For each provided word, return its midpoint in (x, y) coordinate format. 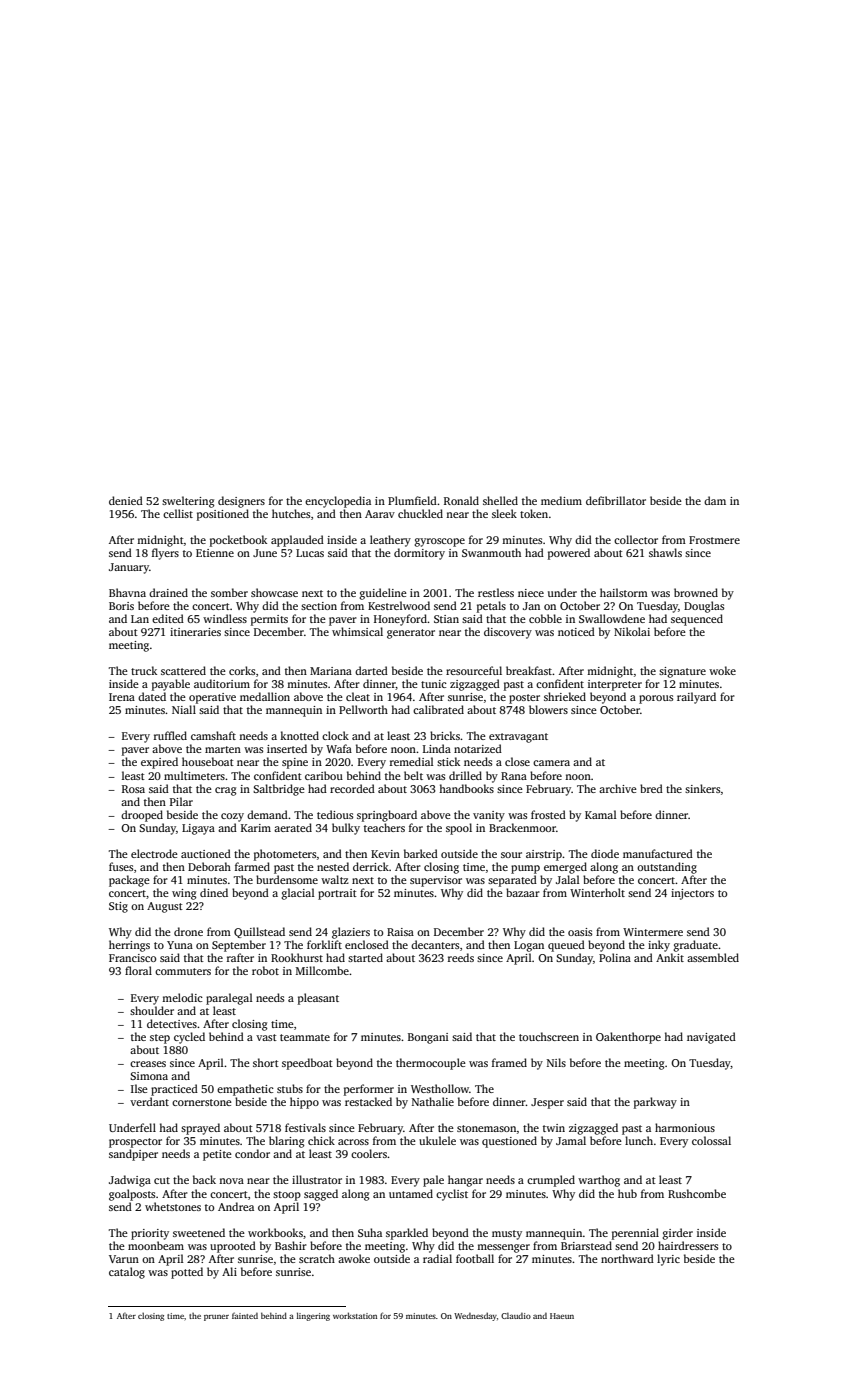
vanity (489, 816)
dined (214, 892)
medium (561, 500)
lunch (639, 1140)
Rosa (133, 789)
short (266, 1062)
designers (241, 502)
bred (651, 788)
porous (656, 699)
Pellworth (363, 709)
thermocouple (431, 1064)
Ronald (461, 500)
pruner (216, 1317)
